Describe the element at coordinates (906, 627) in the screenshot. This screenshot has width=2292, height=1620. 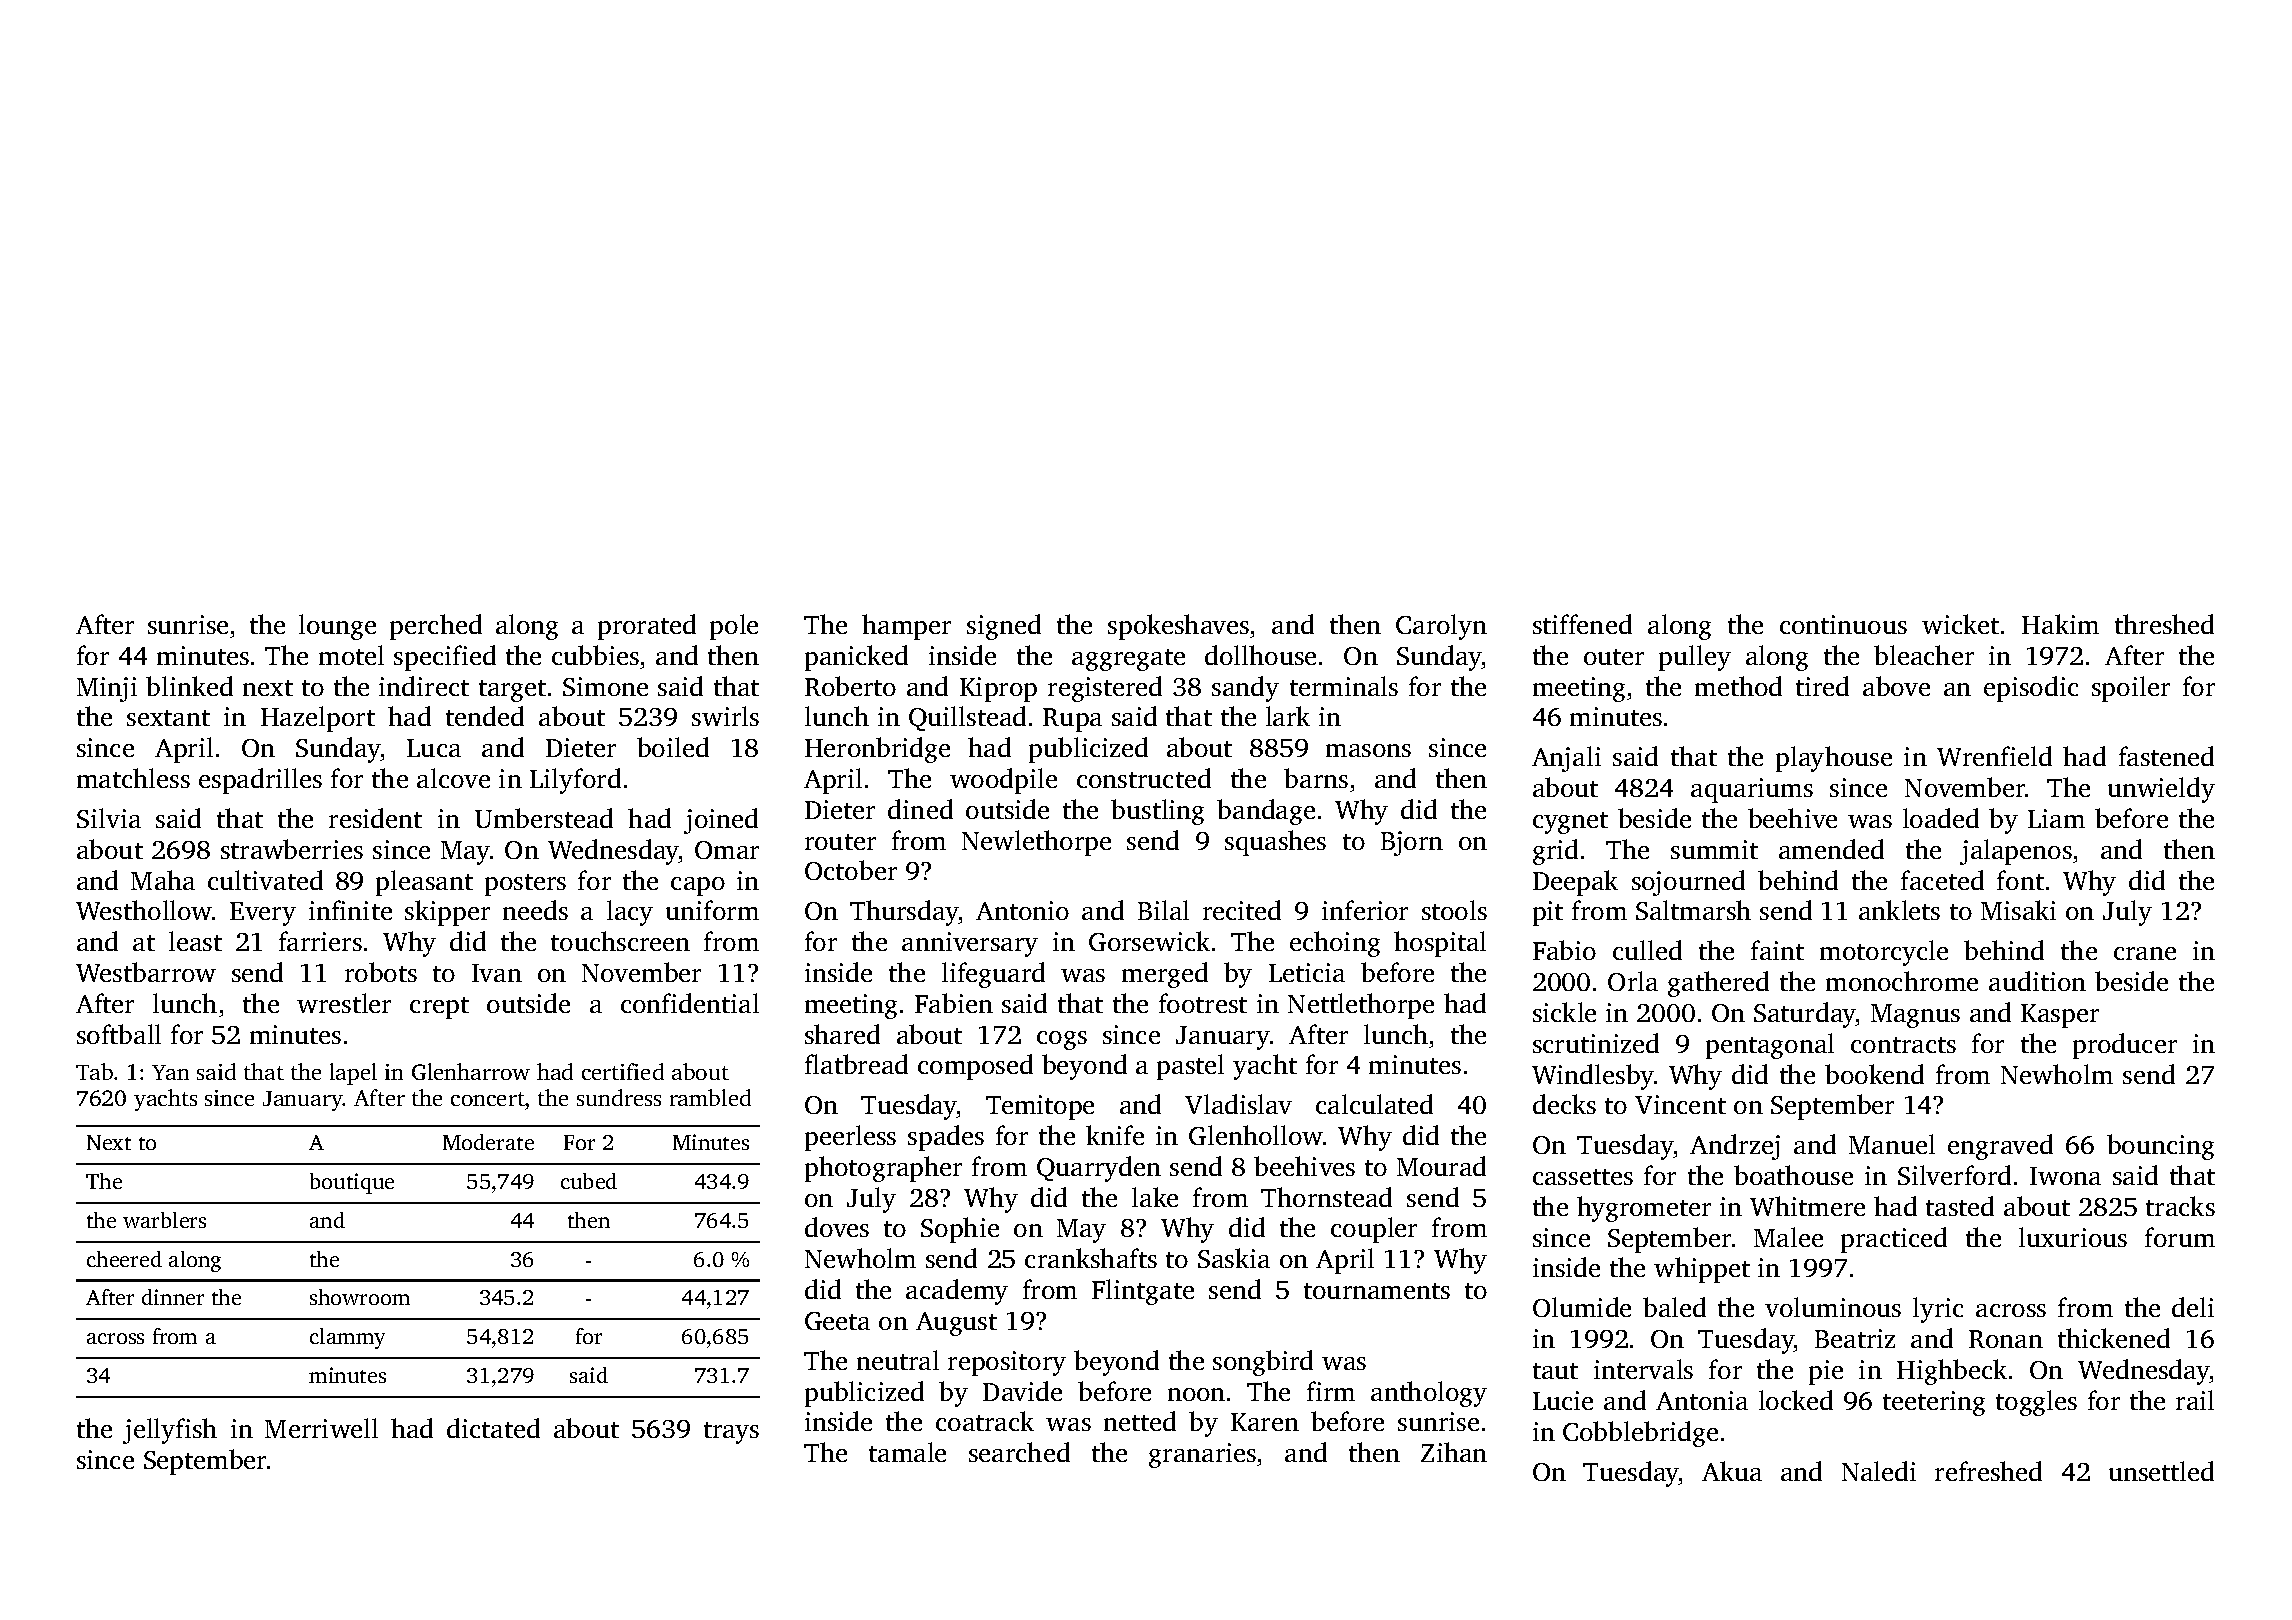
I see `hamper` at that location.
